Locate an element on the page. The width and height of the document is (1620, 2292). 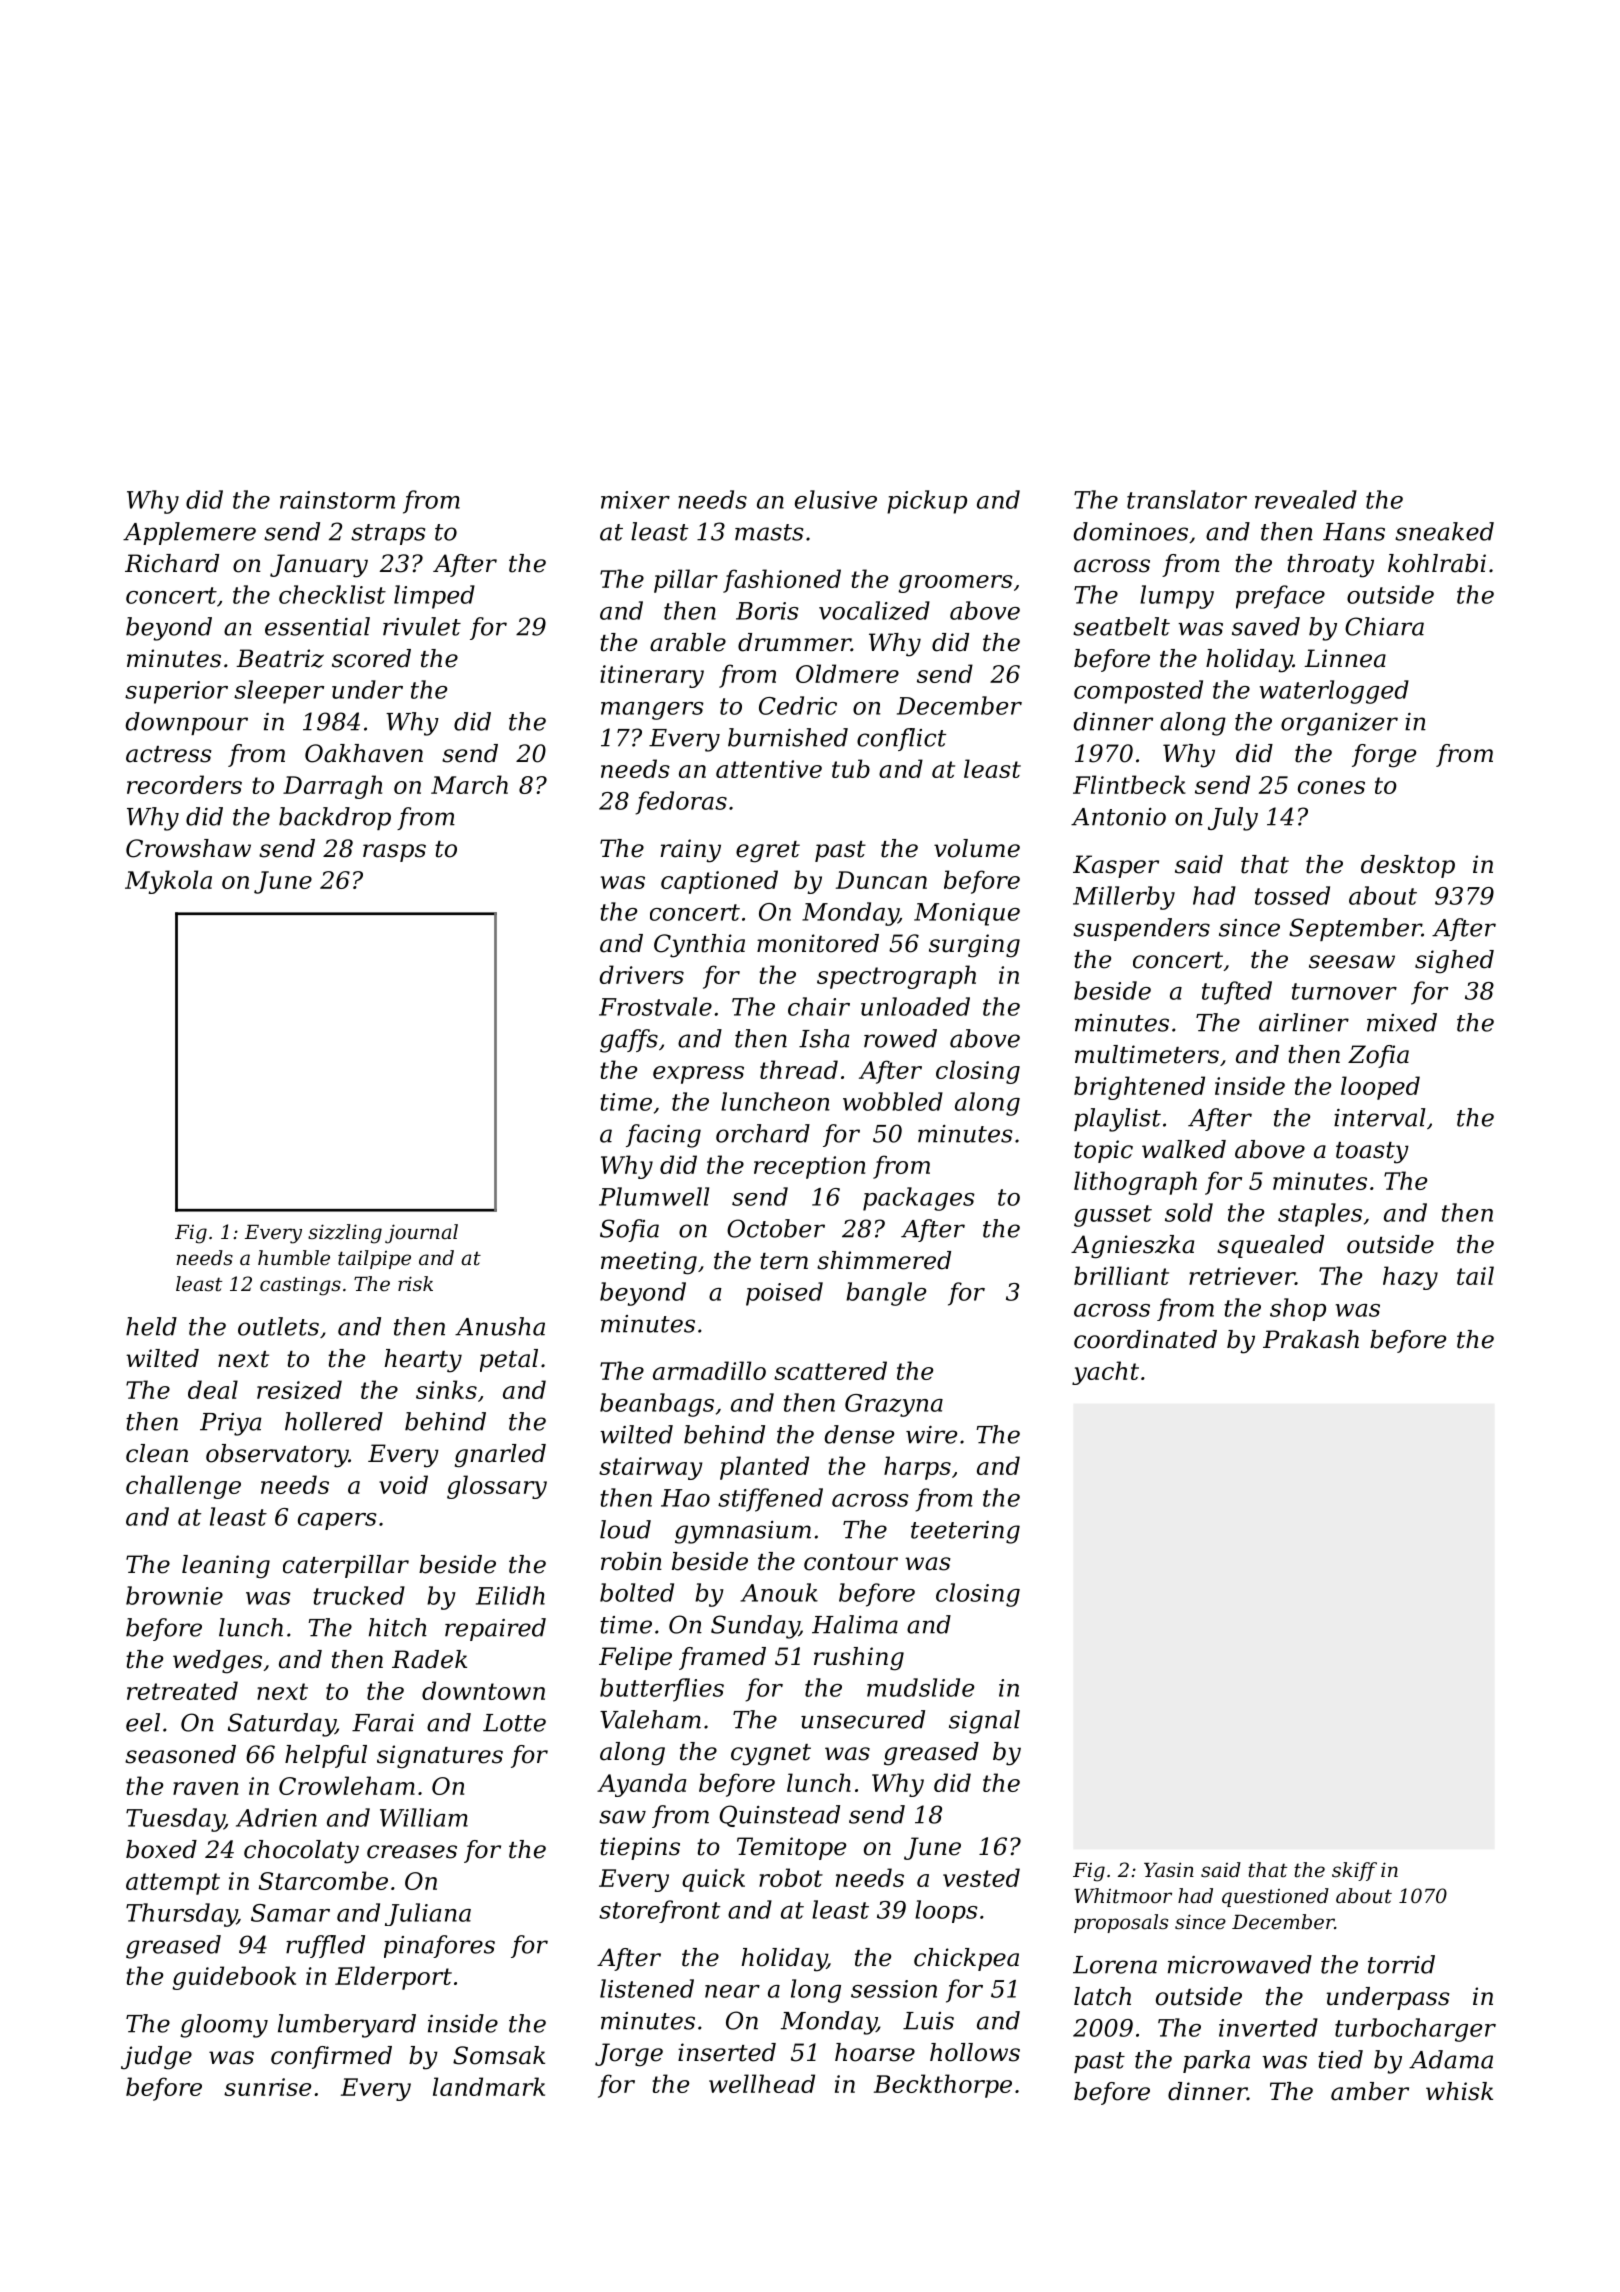
judge is located at coordinates (156, 2058).
